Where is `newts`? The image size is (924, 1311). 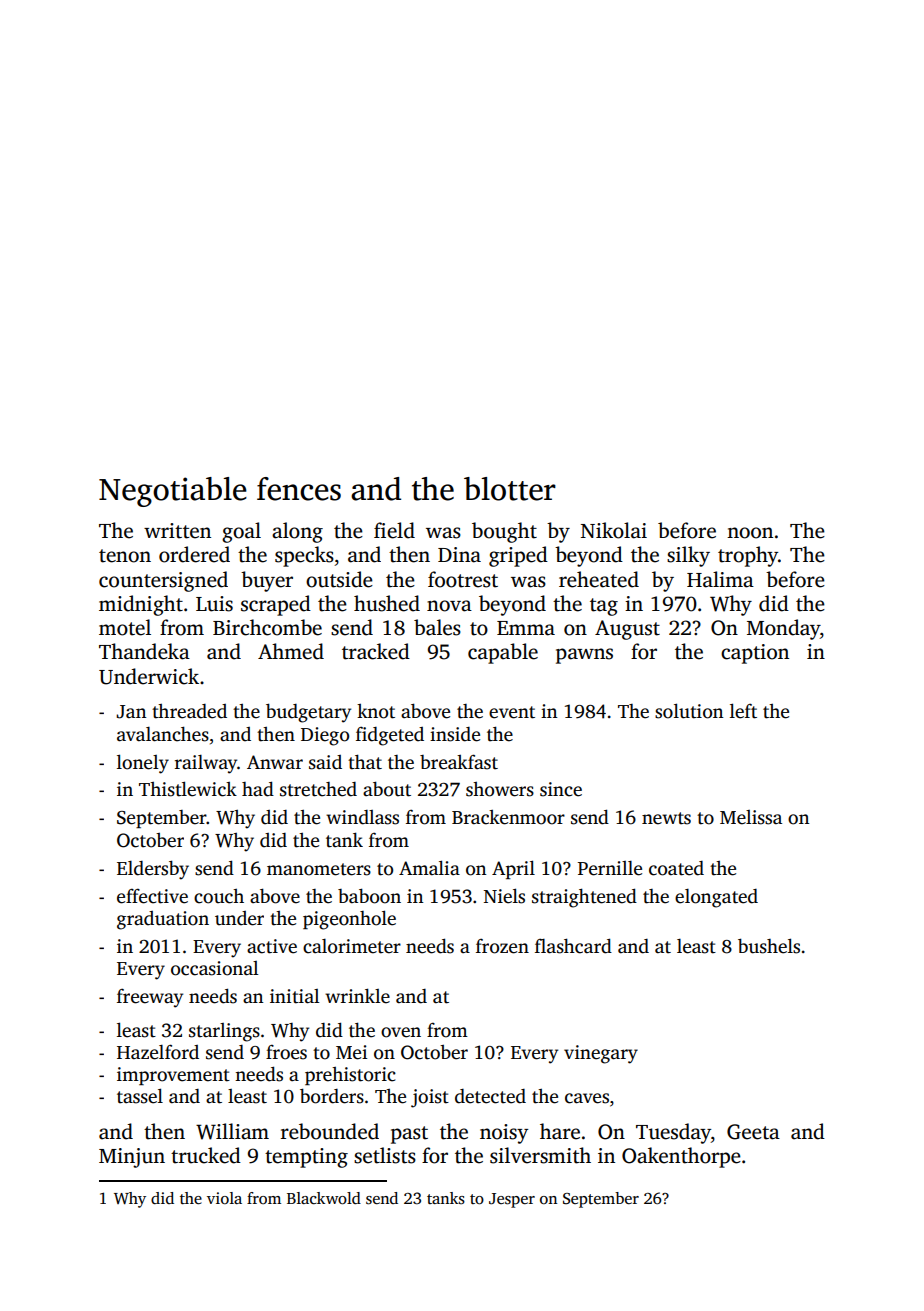
newts is located at coordinates (666, 818).
